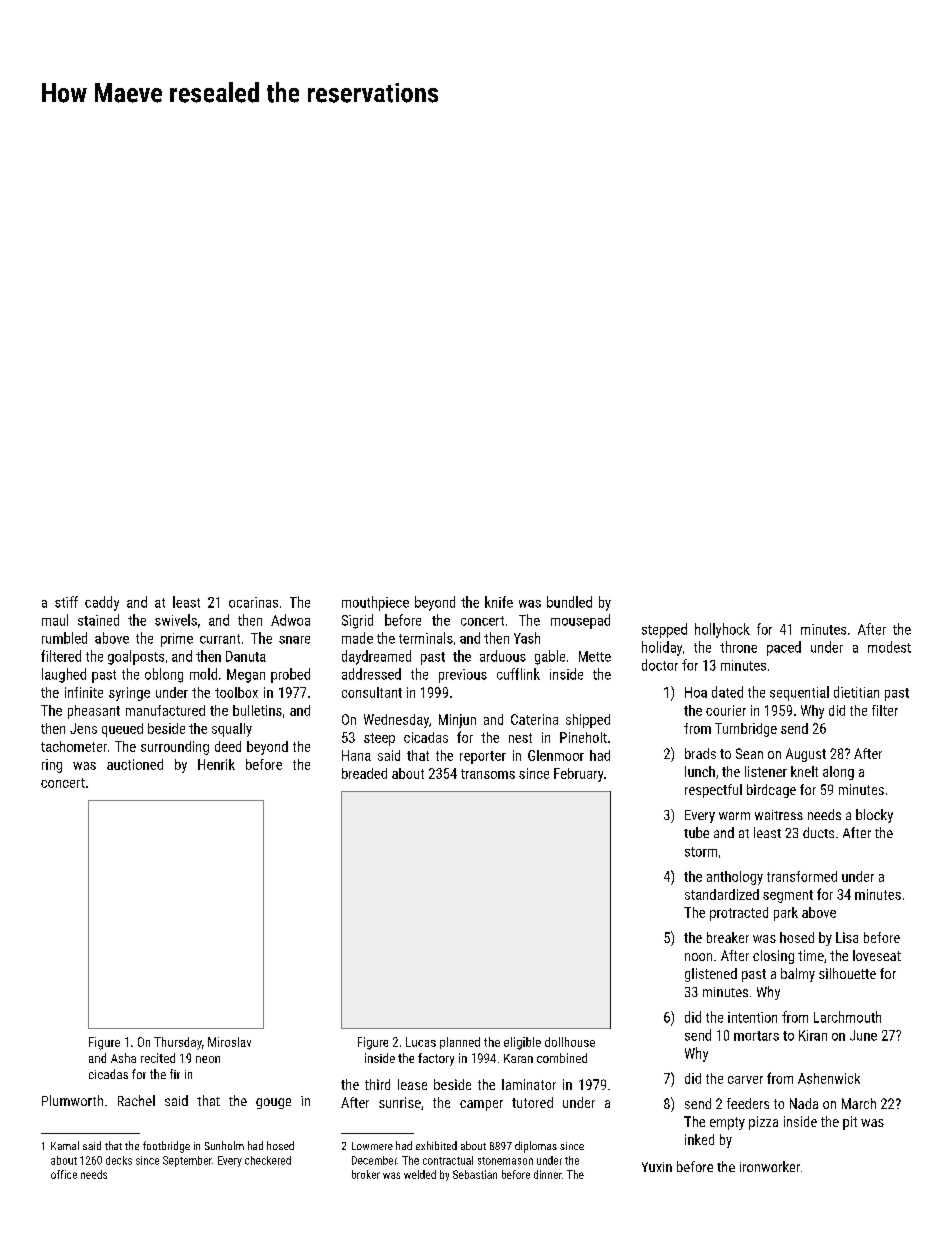  What do you see at coordinates (698, 957) in the document?
I see `noon` at bounding box center [698, 957].
